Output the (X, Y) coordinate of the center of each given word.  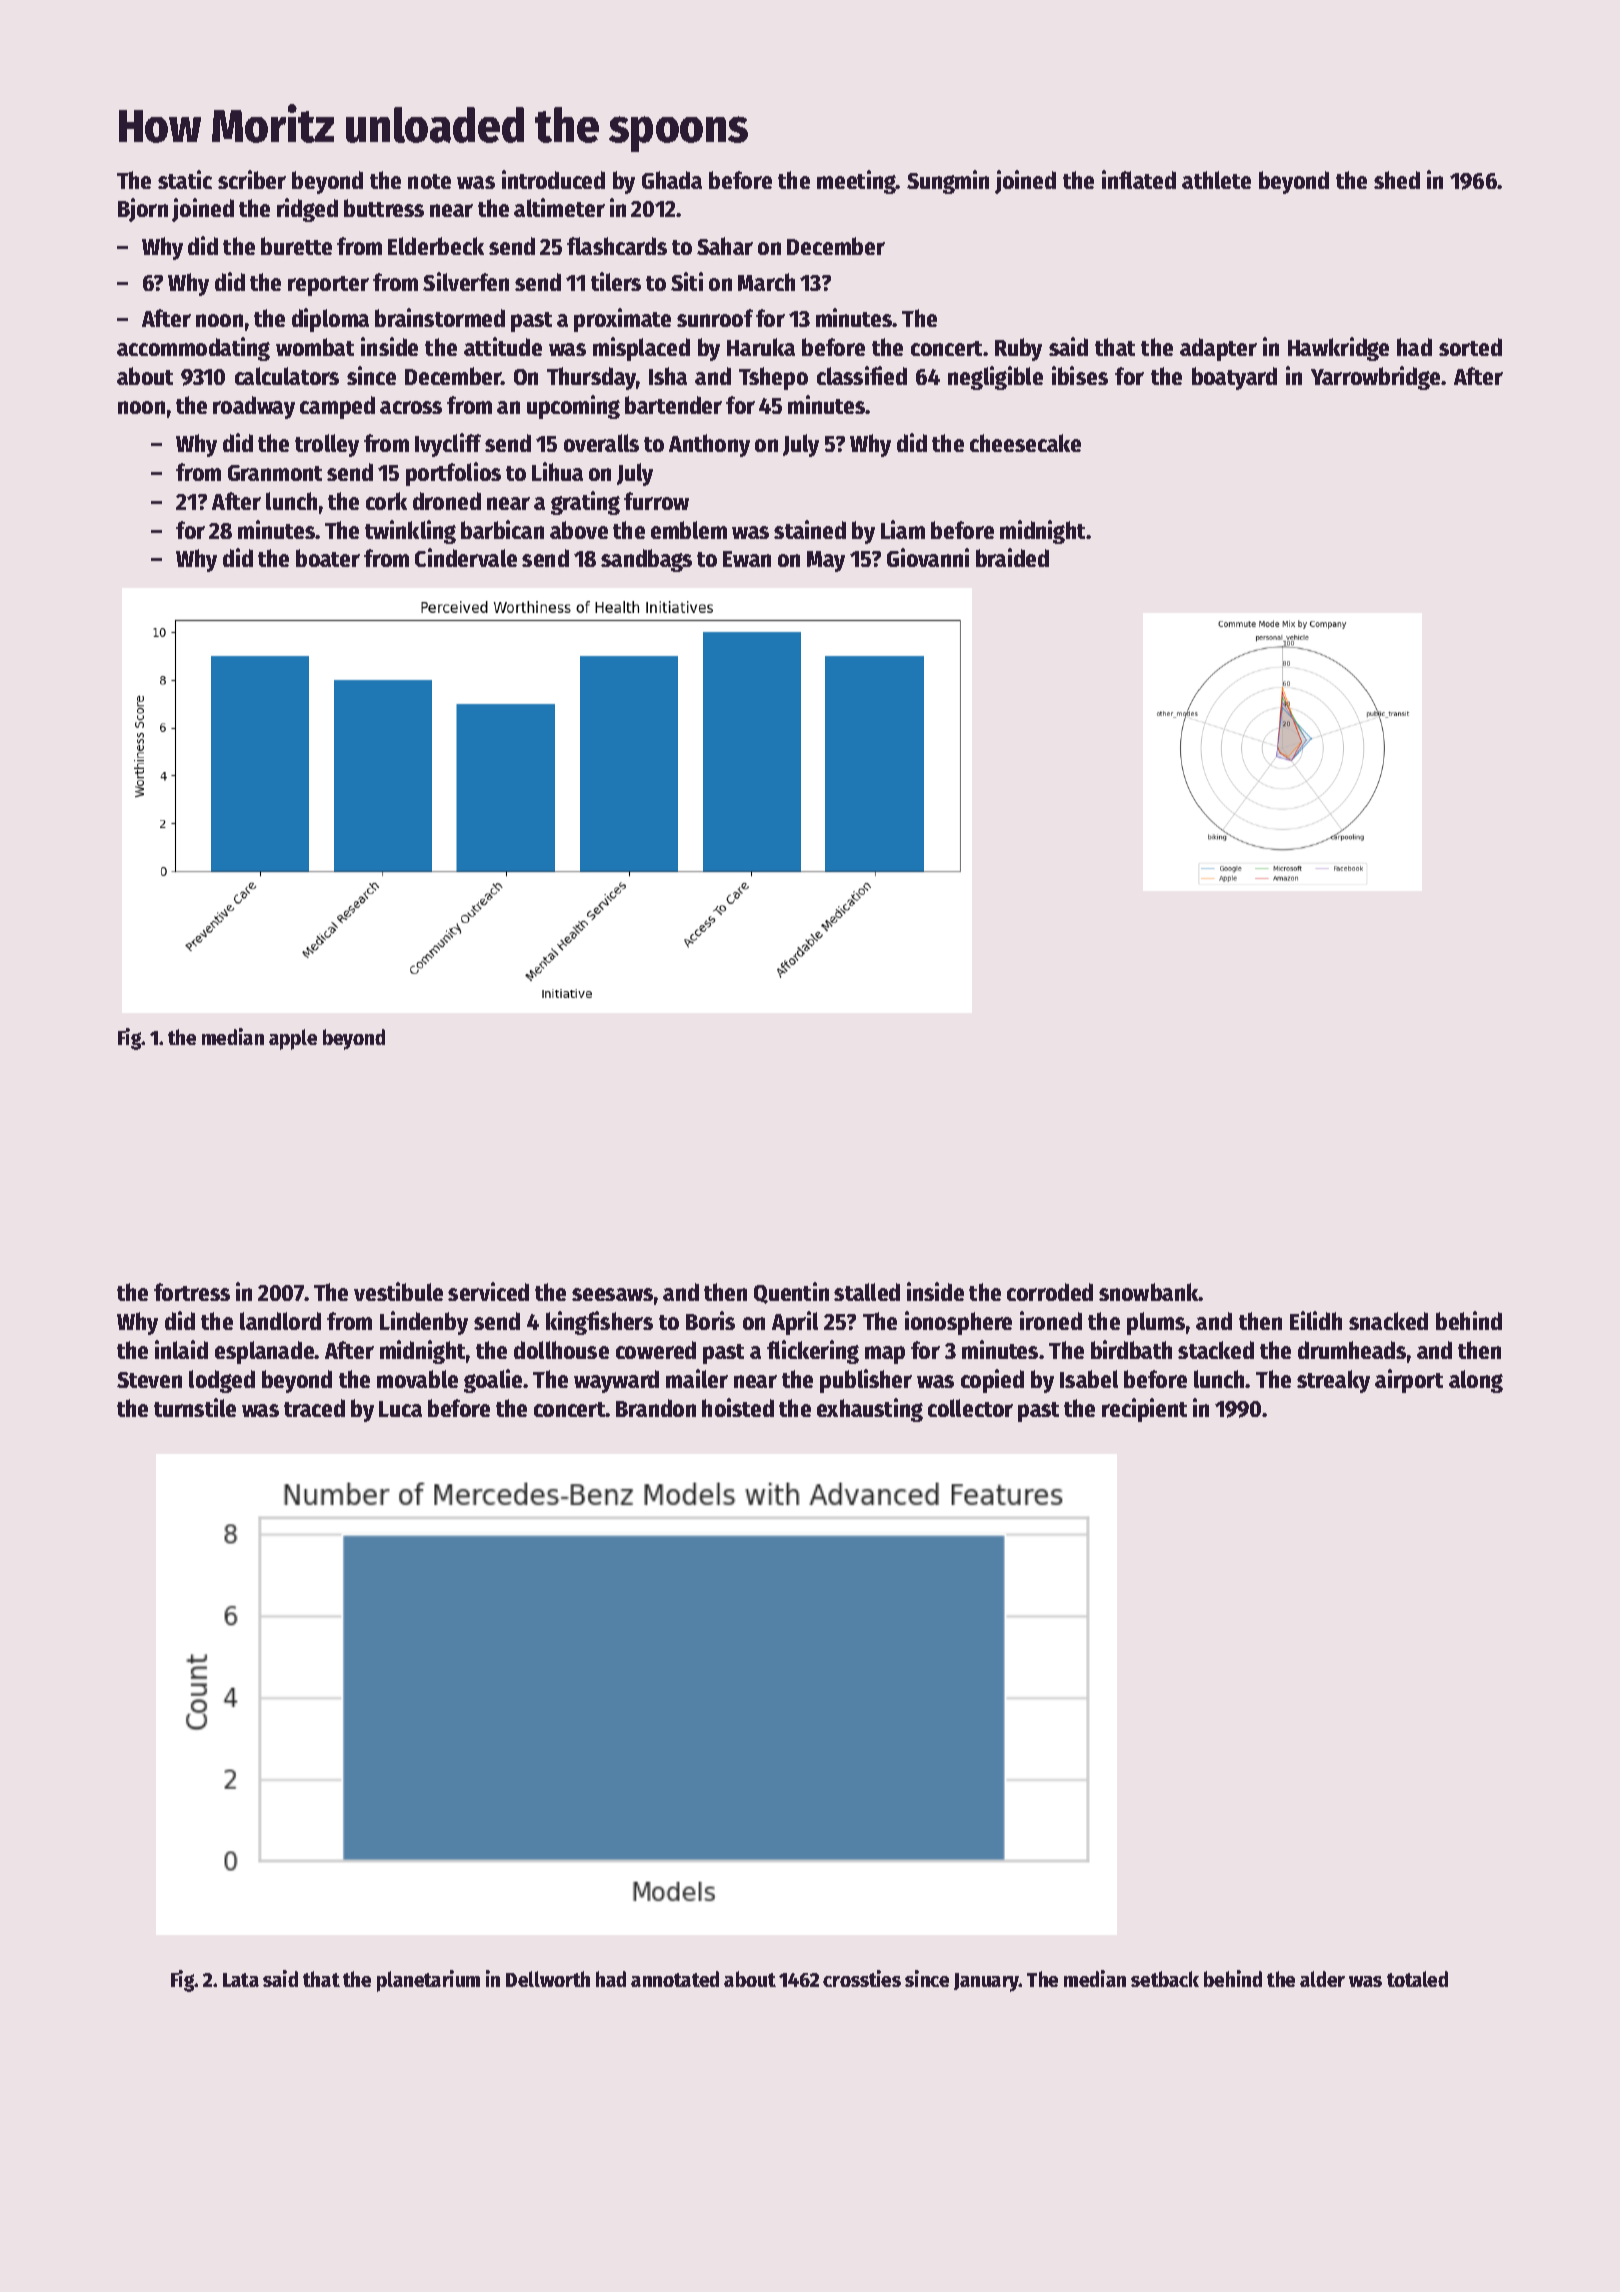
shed (1397, 180)
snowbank (1149, 1292)
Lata (241, 1980)
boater (328, 558)
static (185, 179)
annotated (675, 1979)
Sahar (725, 246)
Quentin (791, 1293)
